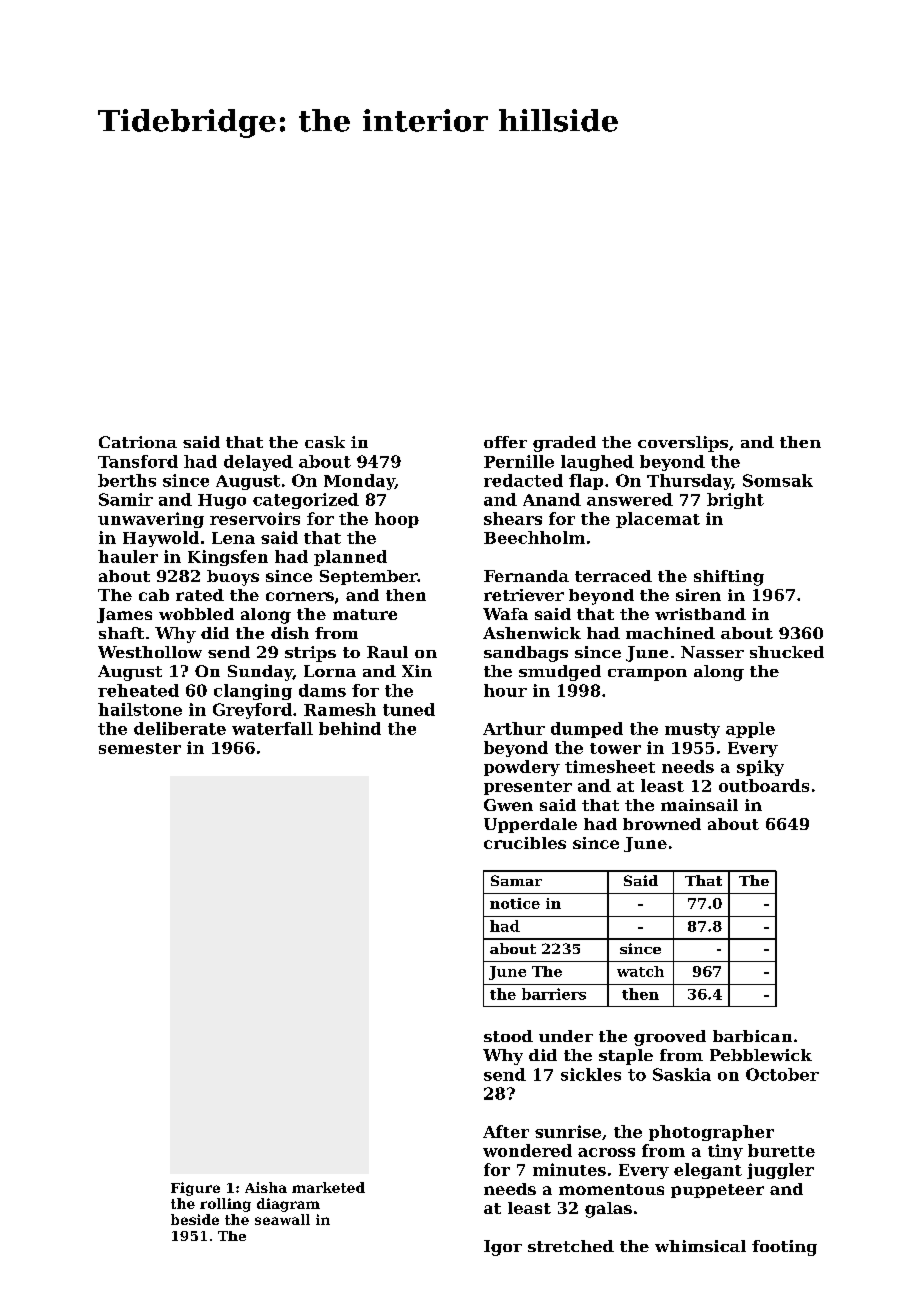  What do you see at coordinates (272, 728) in the screenshot?
I see `waterfall` at bounding box center [272, 728].
